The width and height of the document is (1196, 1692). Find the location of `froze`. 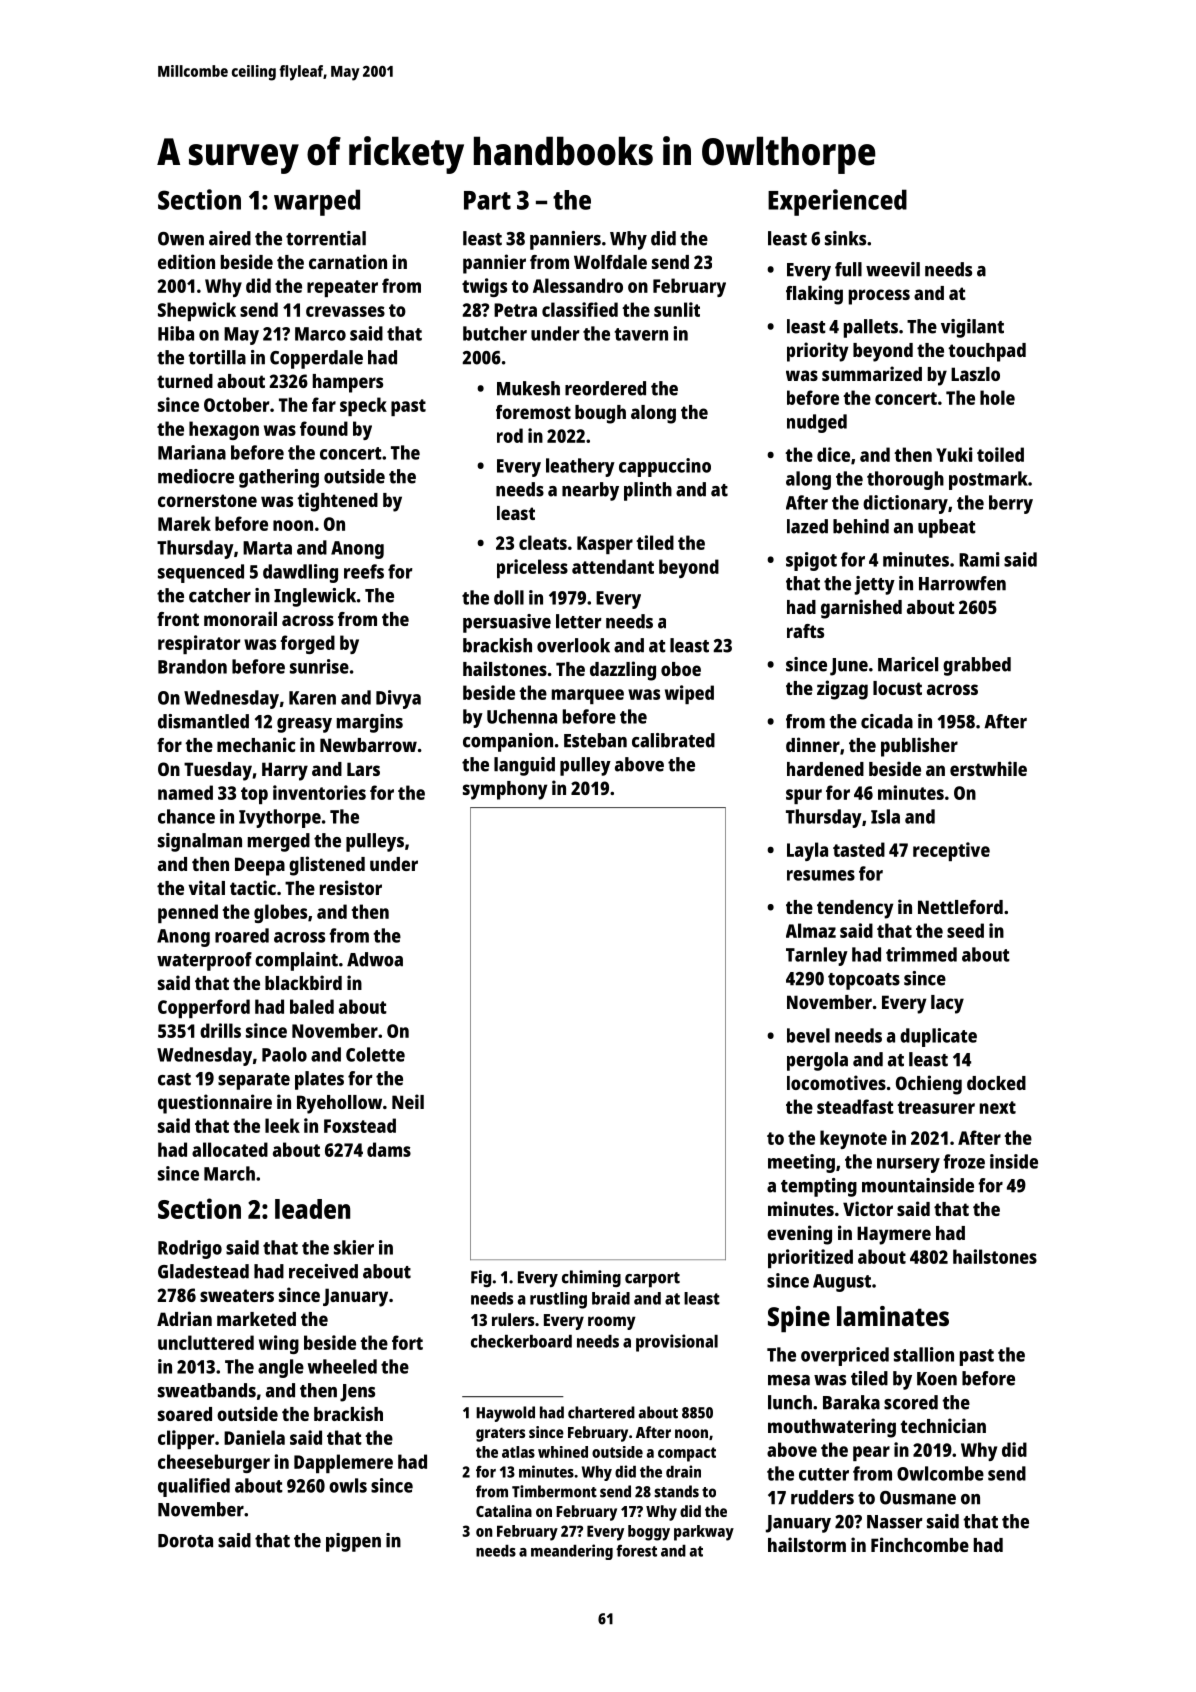

froze is located at coordinates (964, 1161).
